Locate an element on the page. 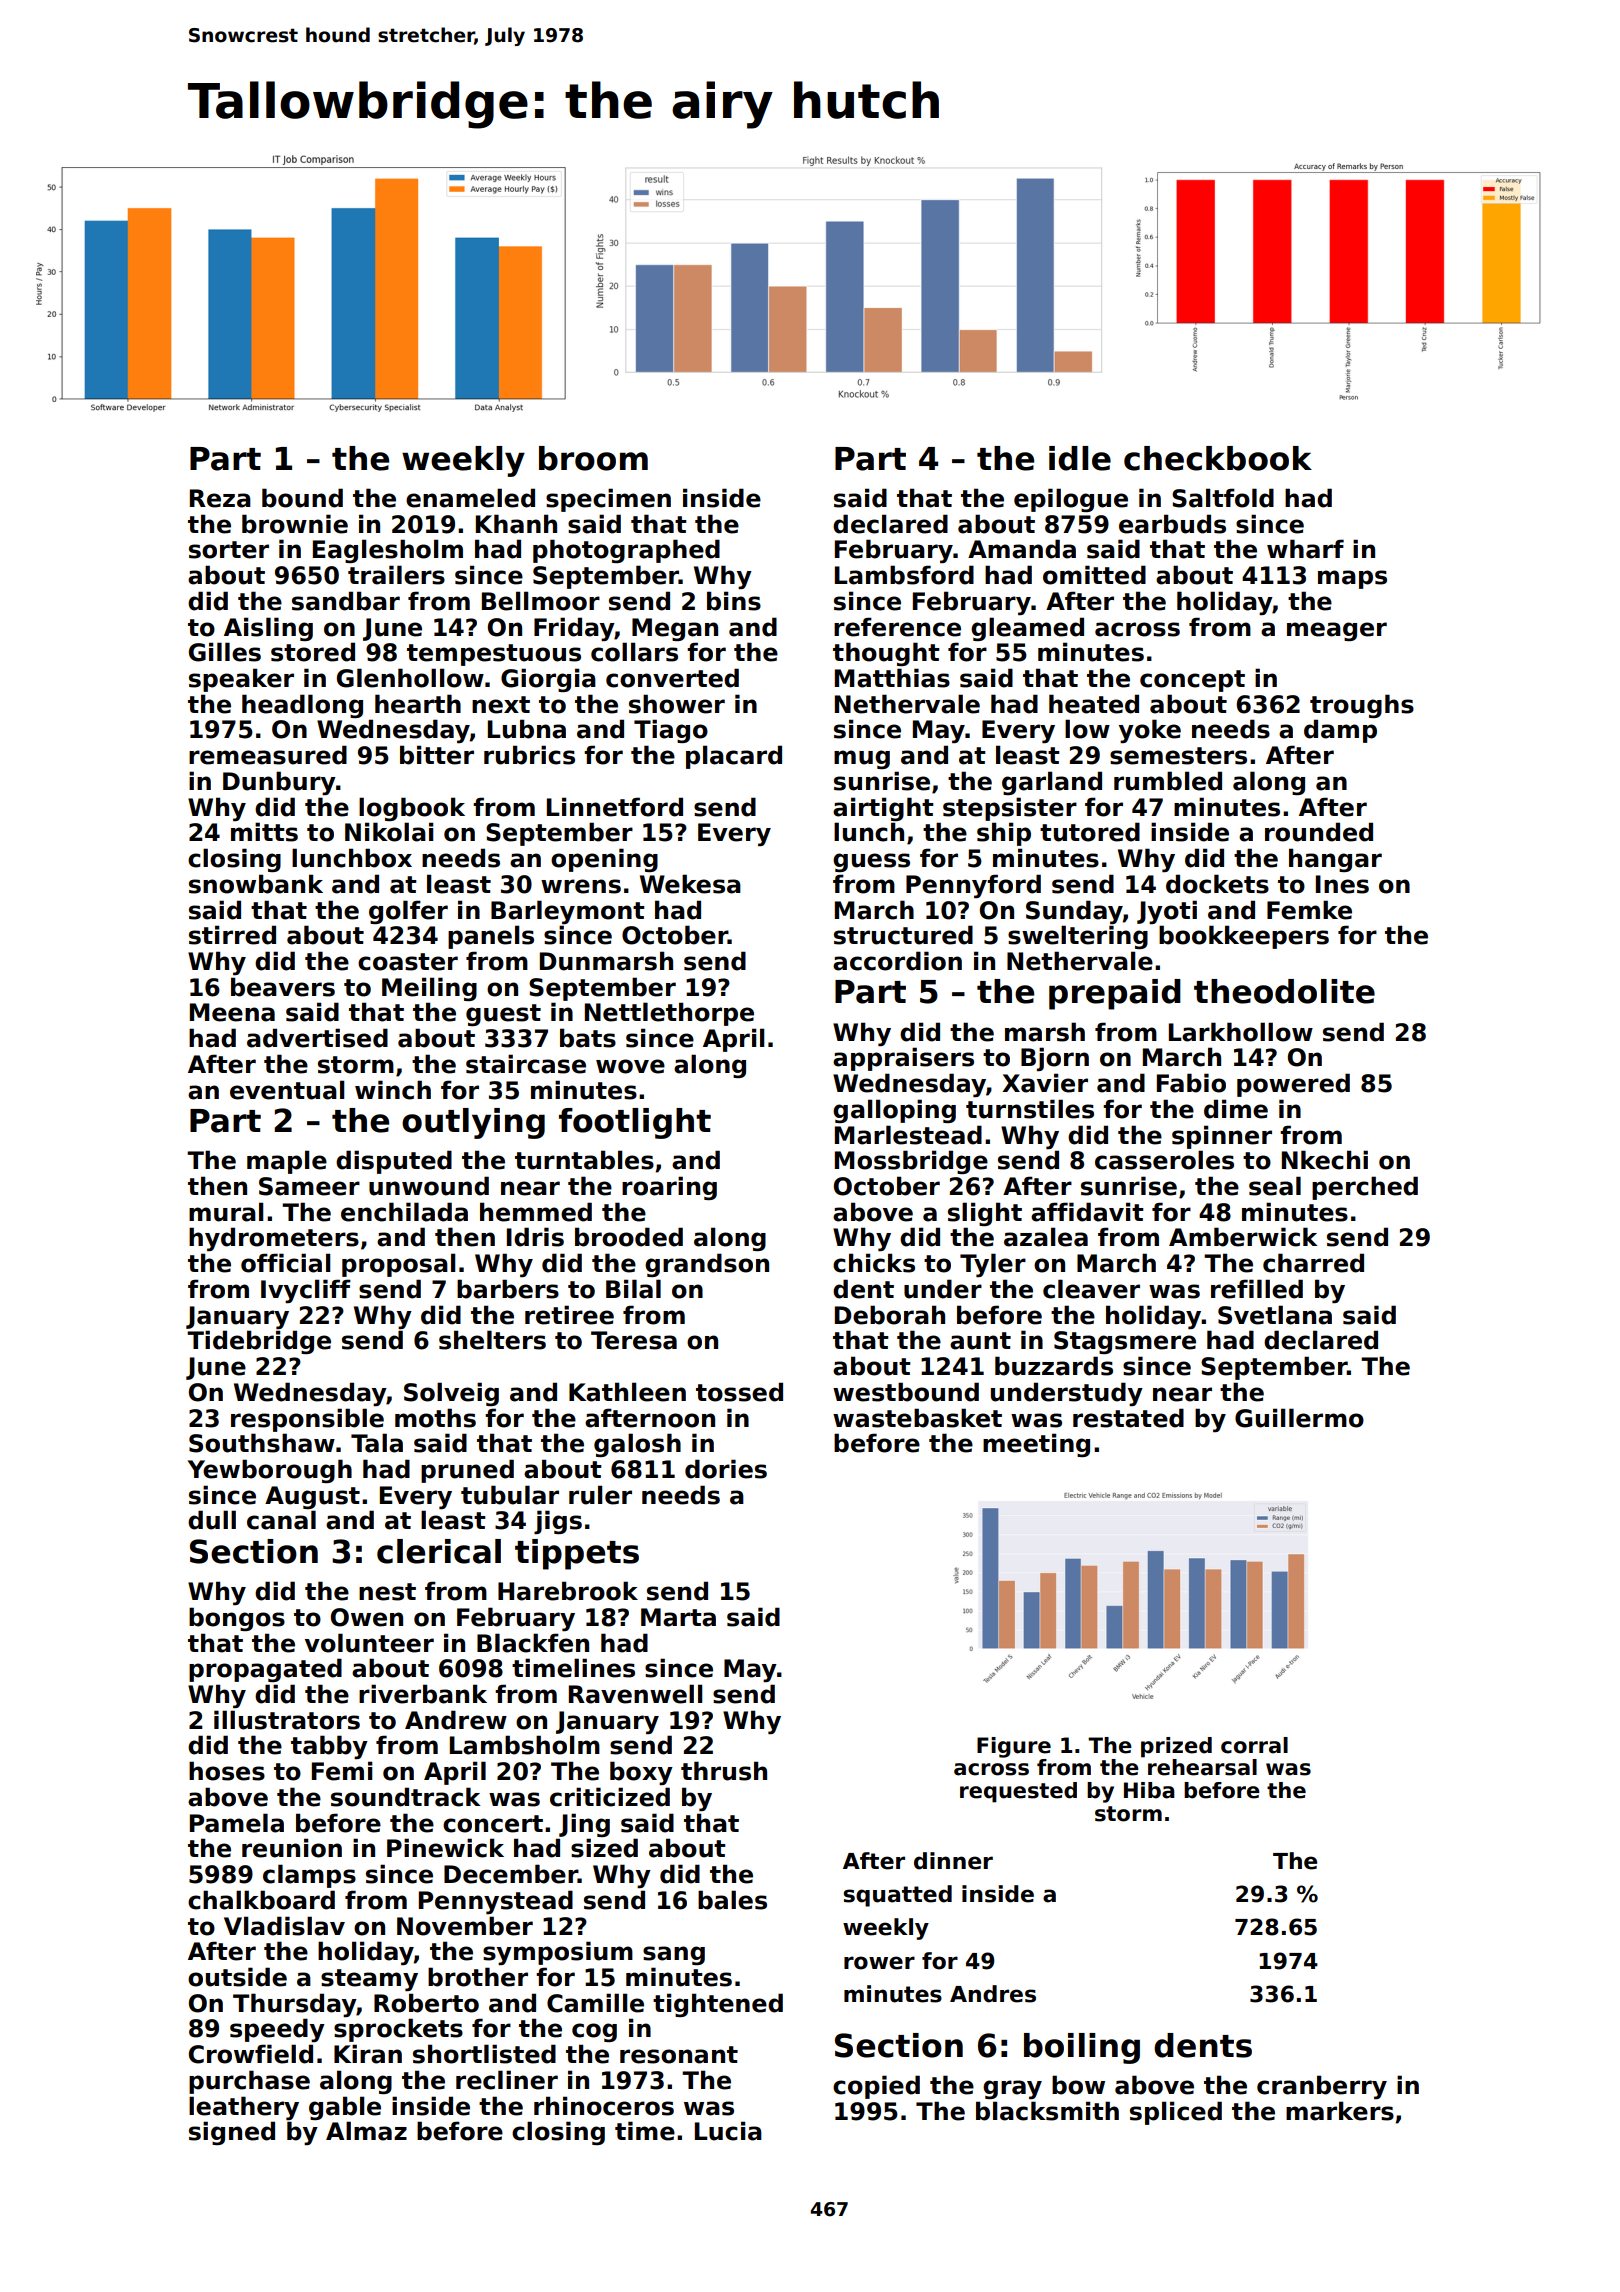 The image size is (1620, 2292). Almaz is located at coordinates (366, 2131).
